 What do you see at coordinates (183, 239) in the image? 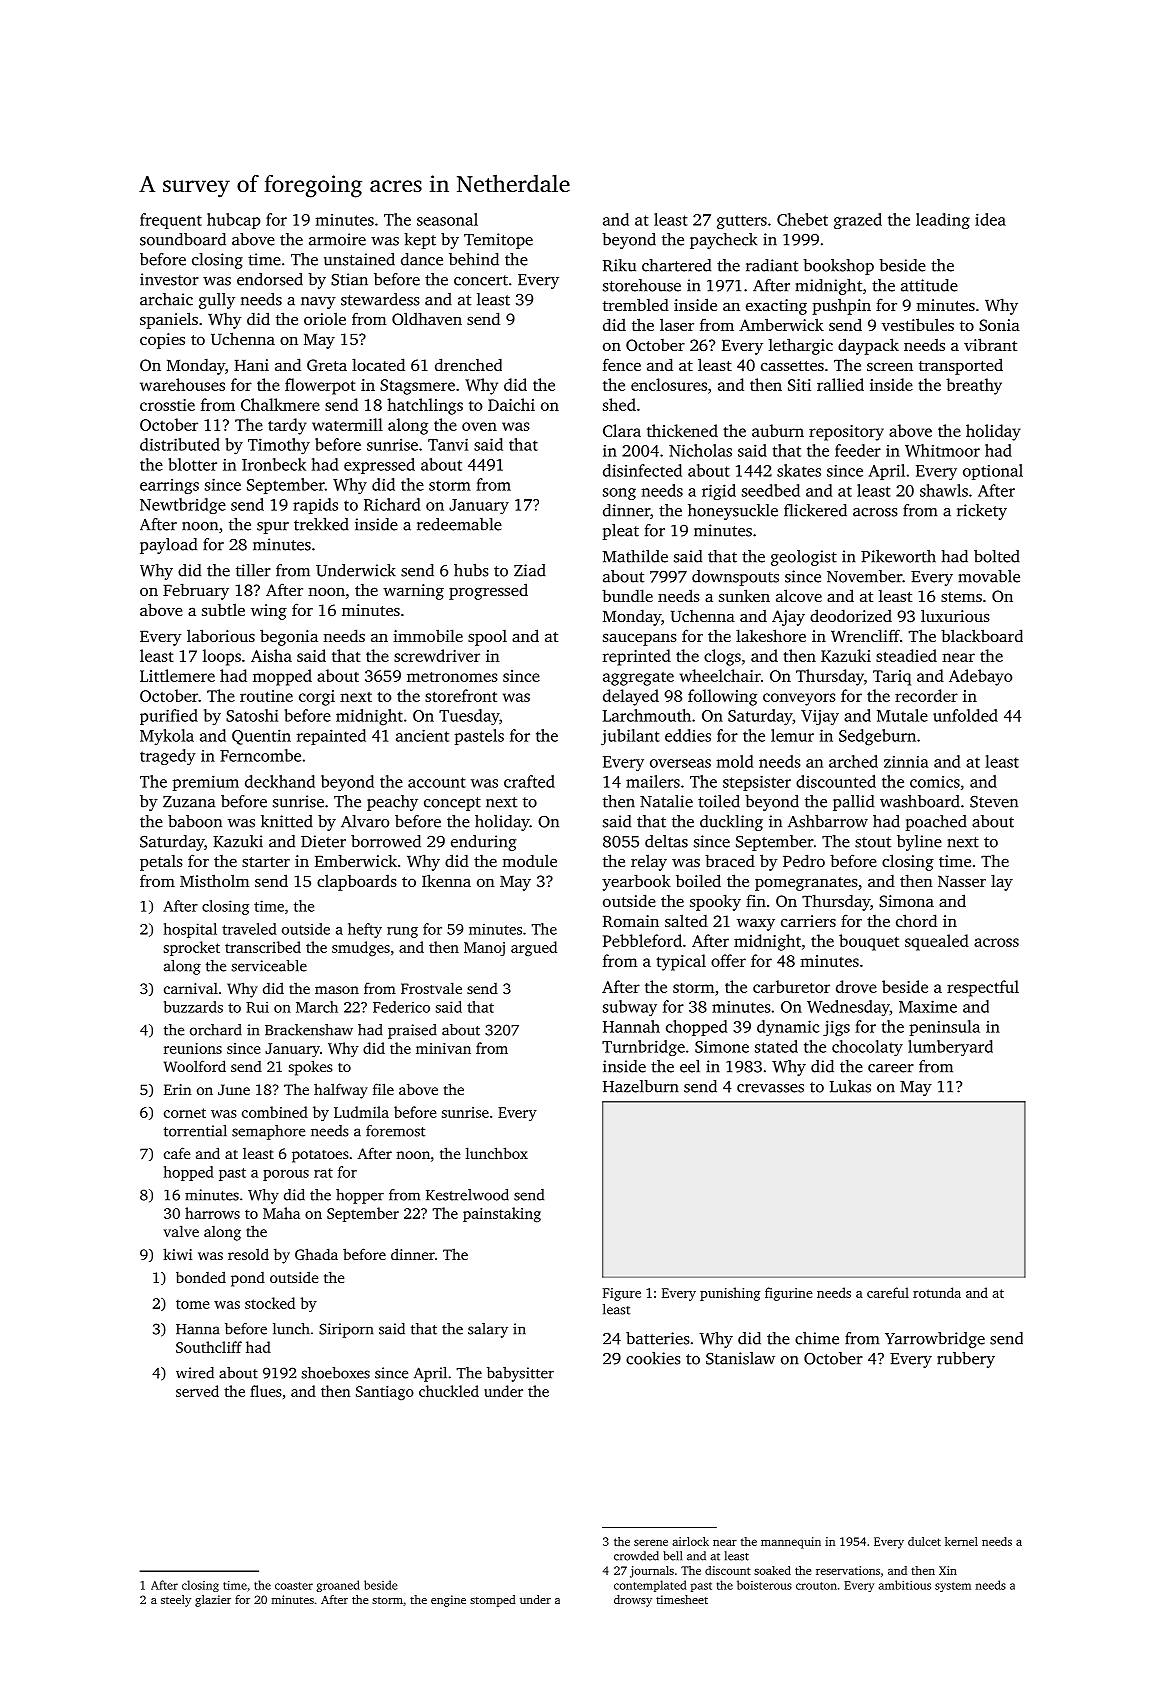
I see `soundboard` at bounding box center [183, 239].
